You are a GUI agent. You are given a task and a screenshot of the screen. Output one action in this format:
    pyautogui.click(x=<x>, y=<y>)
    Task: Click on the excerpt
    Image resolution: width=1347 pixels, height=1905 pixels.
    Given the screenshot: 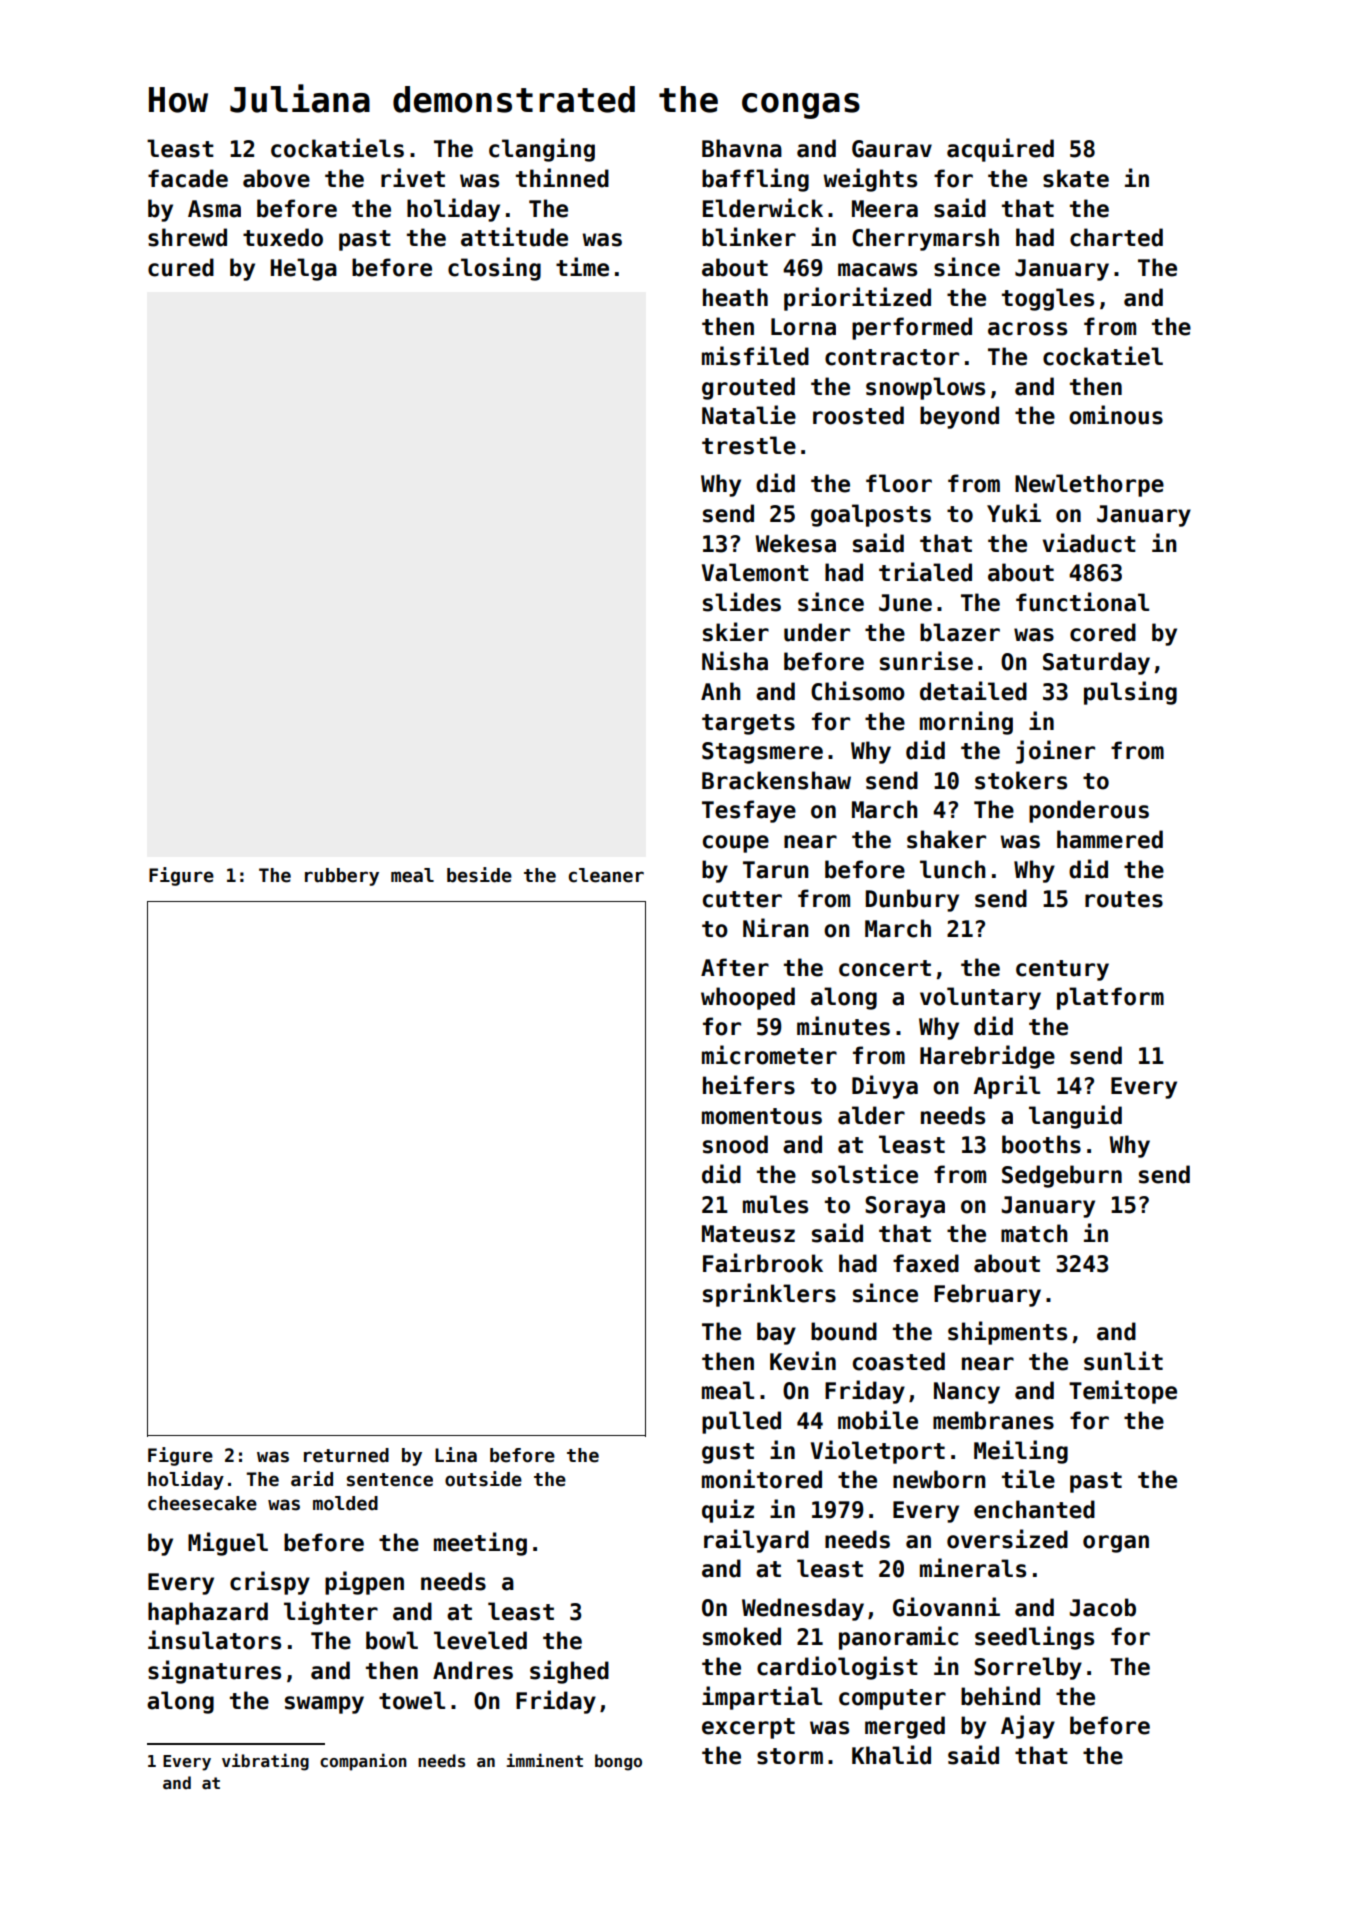 What is the action you would take?
    pyautogui.click(x=748, y=1728)
